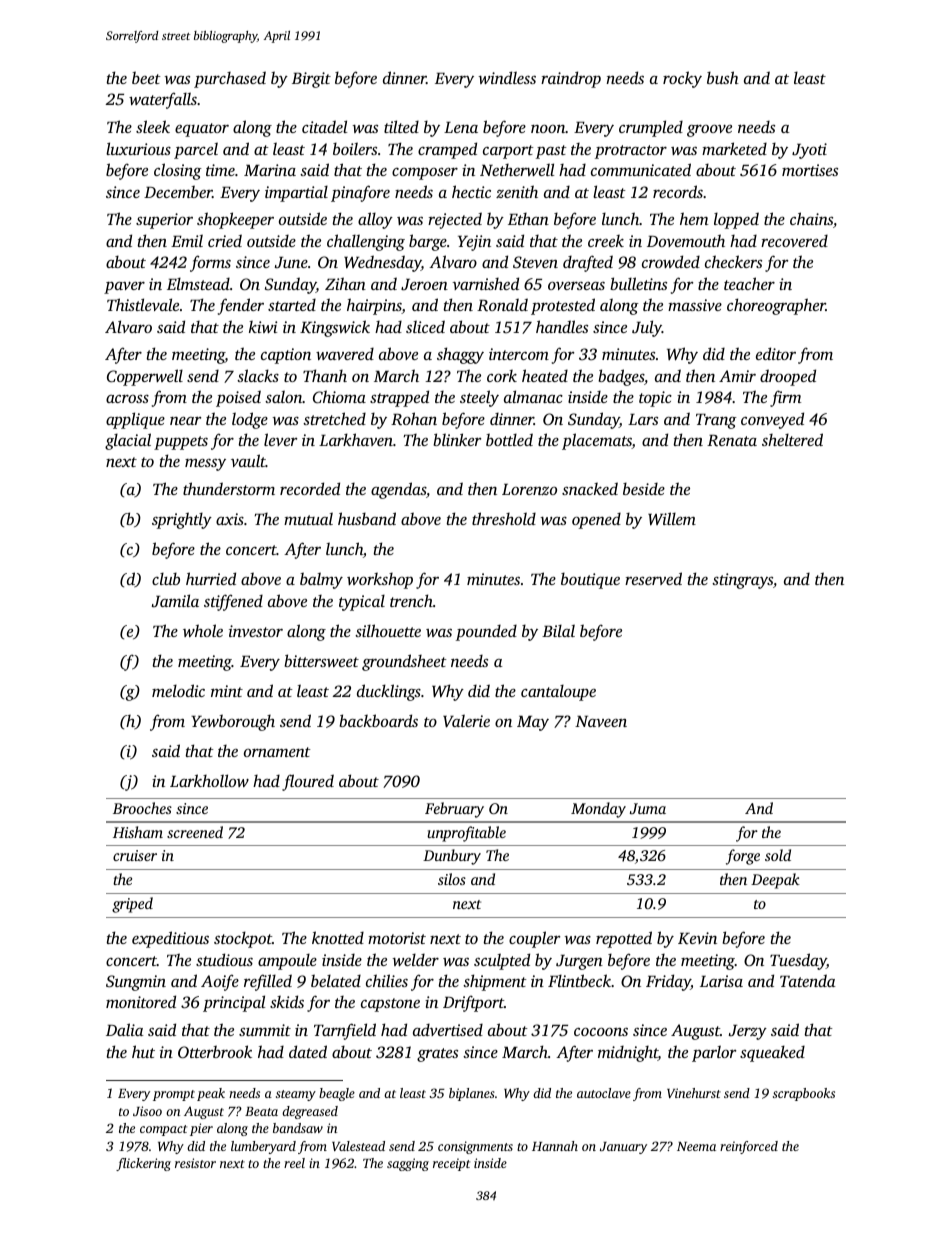 The height and width of the screenshot is (1233, 952). I want to click on threshold, so click(504, 518).
